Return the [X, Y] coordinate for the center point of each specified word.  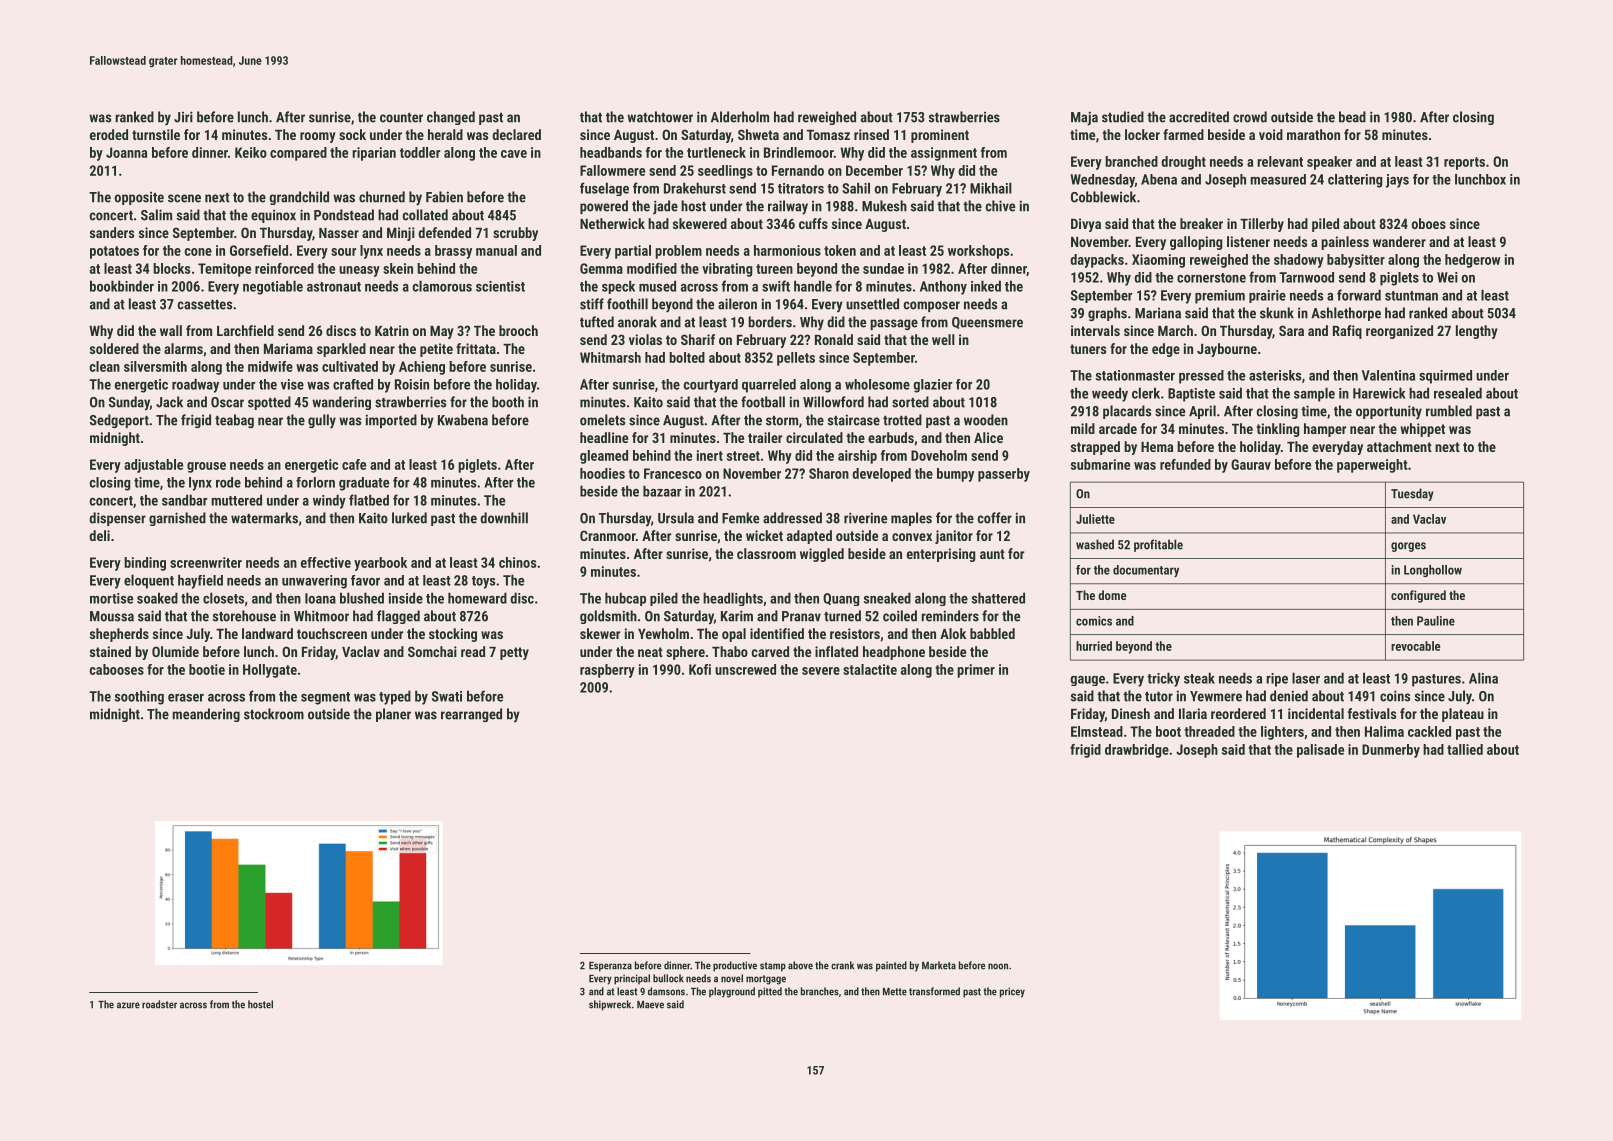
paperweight [1372, 466]
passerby [1004, 475]
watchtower [660, 117]
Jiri [183, 117]
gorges [1408, 547]
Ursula [676, 518]
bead [1352, 117]
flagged [398, 617]
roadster [159, 1004]
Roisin [412, 384]
